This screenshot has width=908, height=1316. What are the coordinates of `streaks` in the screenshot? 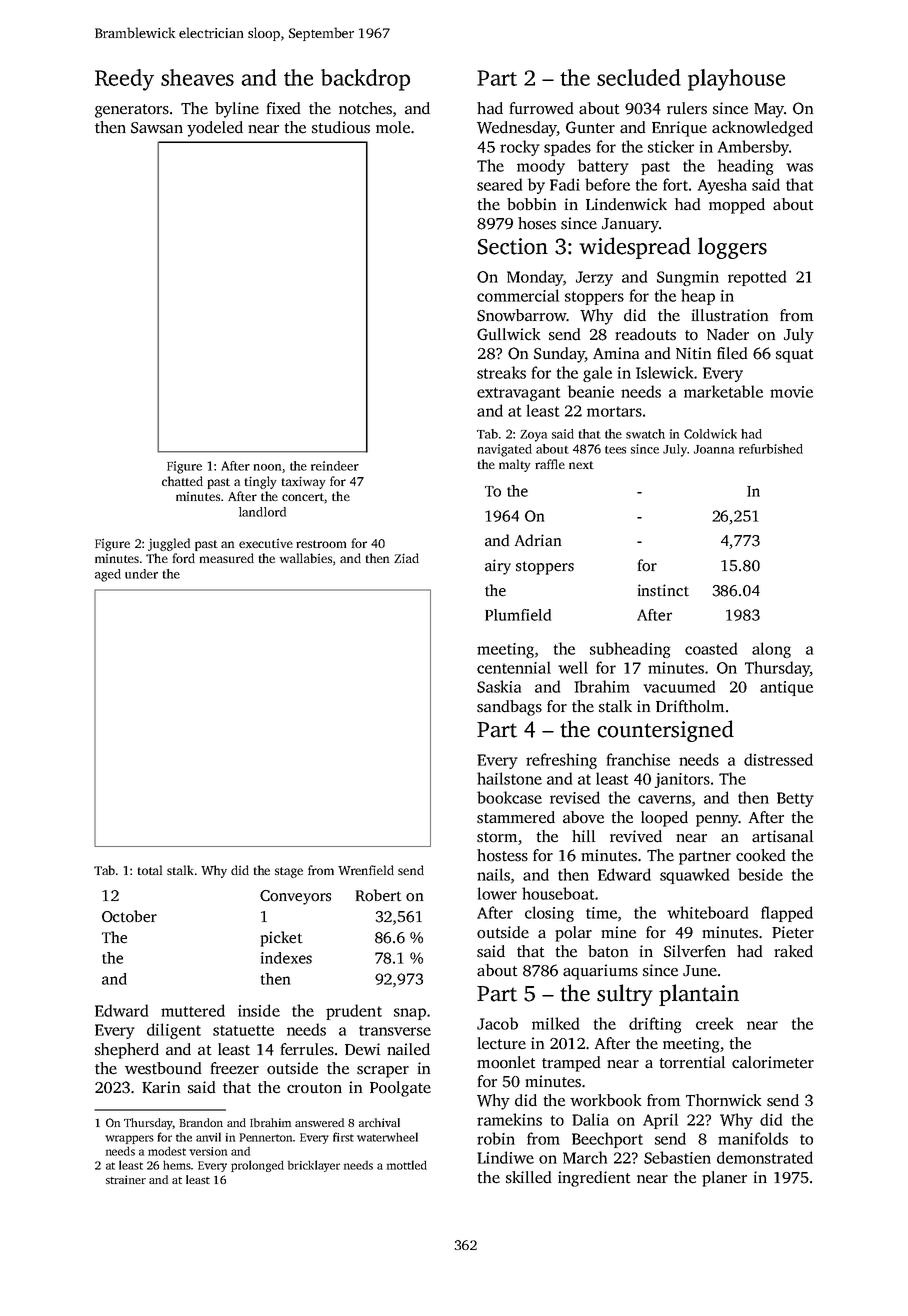 It's located at (501, 372).
